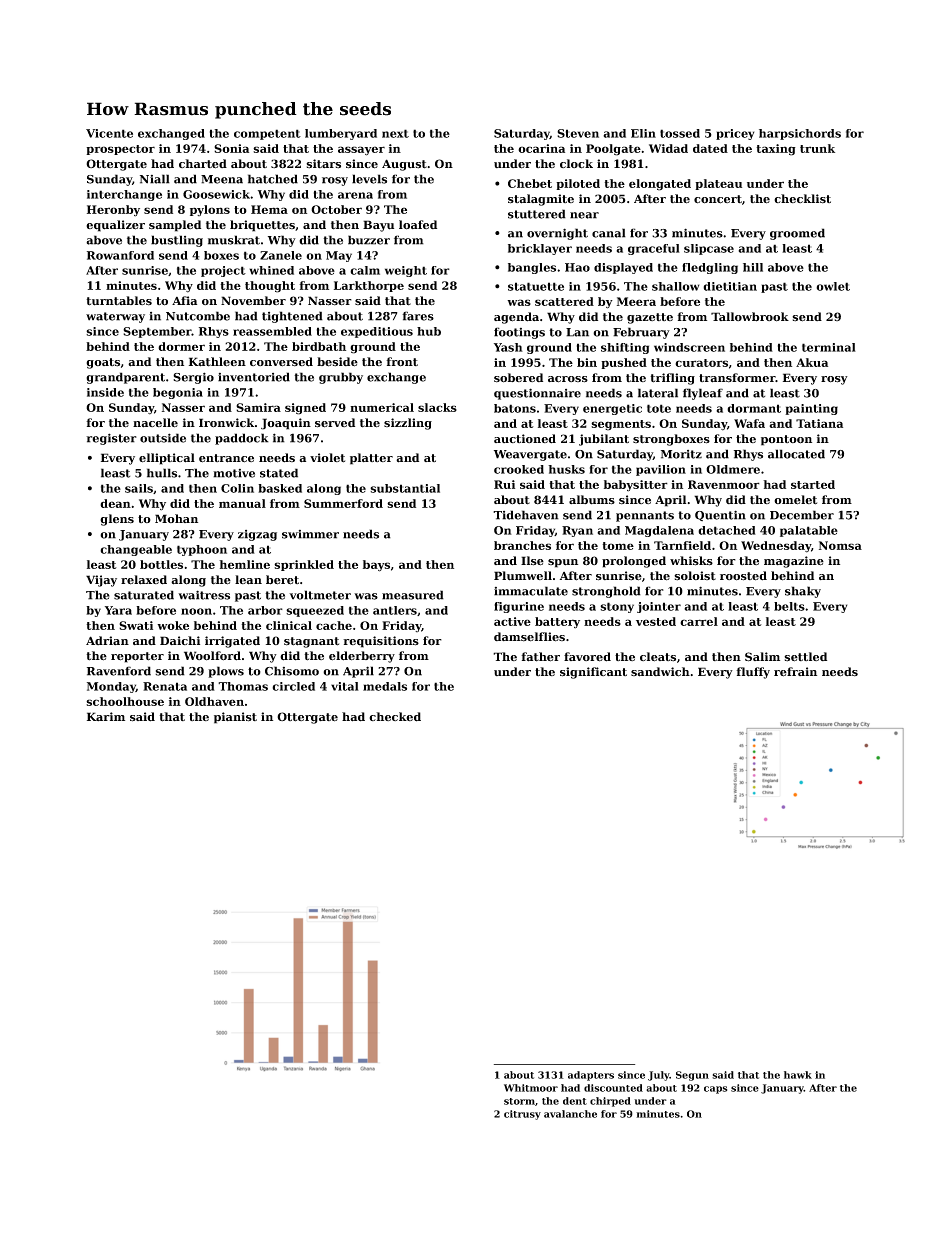  What do you see at coordinates (522, 1115) in the screenshot?
I see `citrusy` at bounding box center [522, 1115].
